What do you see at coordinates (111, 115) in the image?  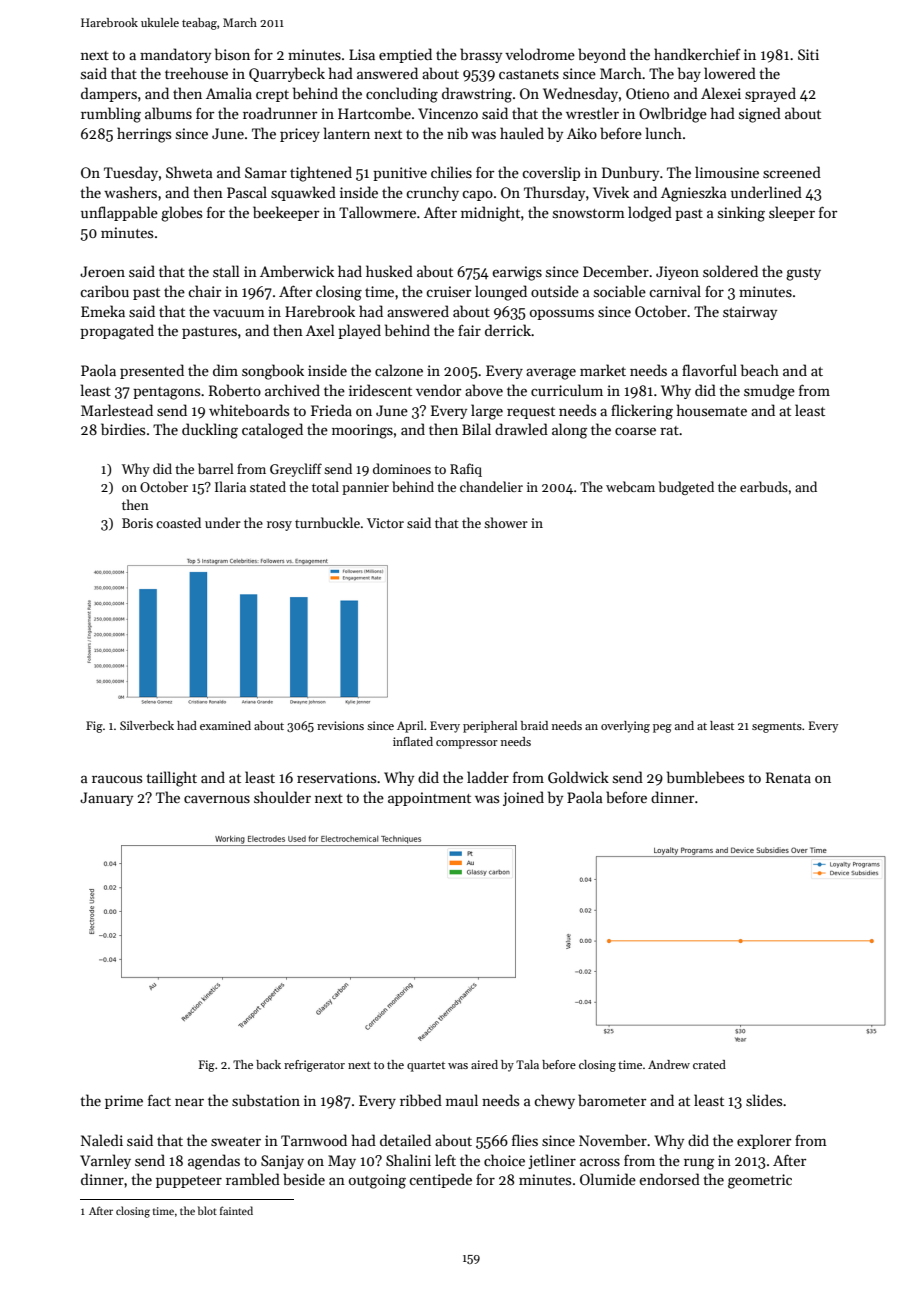 I see `rumbling` at bounding box center [111, 115].
